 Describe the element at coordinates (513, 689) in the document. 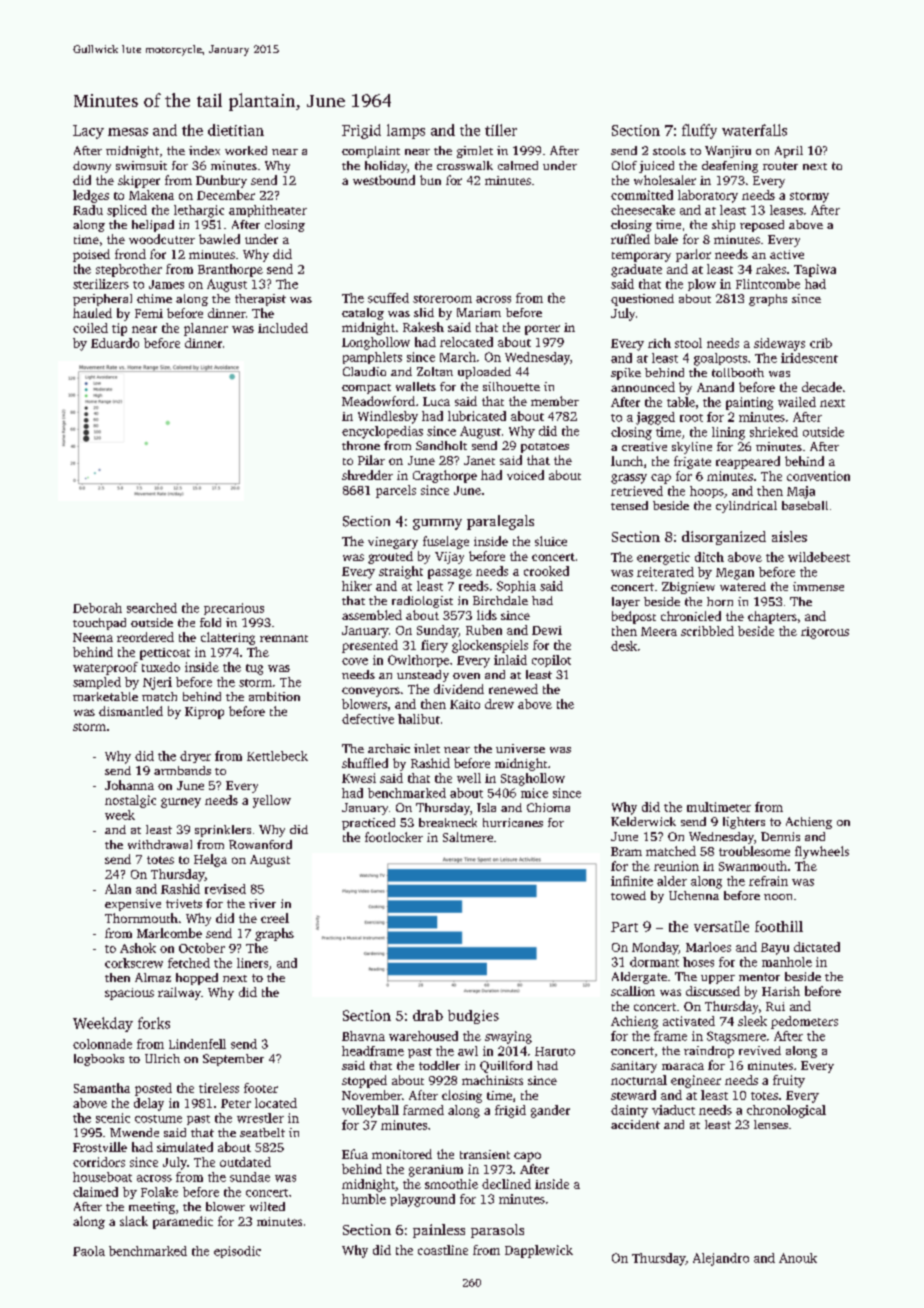

I see `renewed` at that location.
